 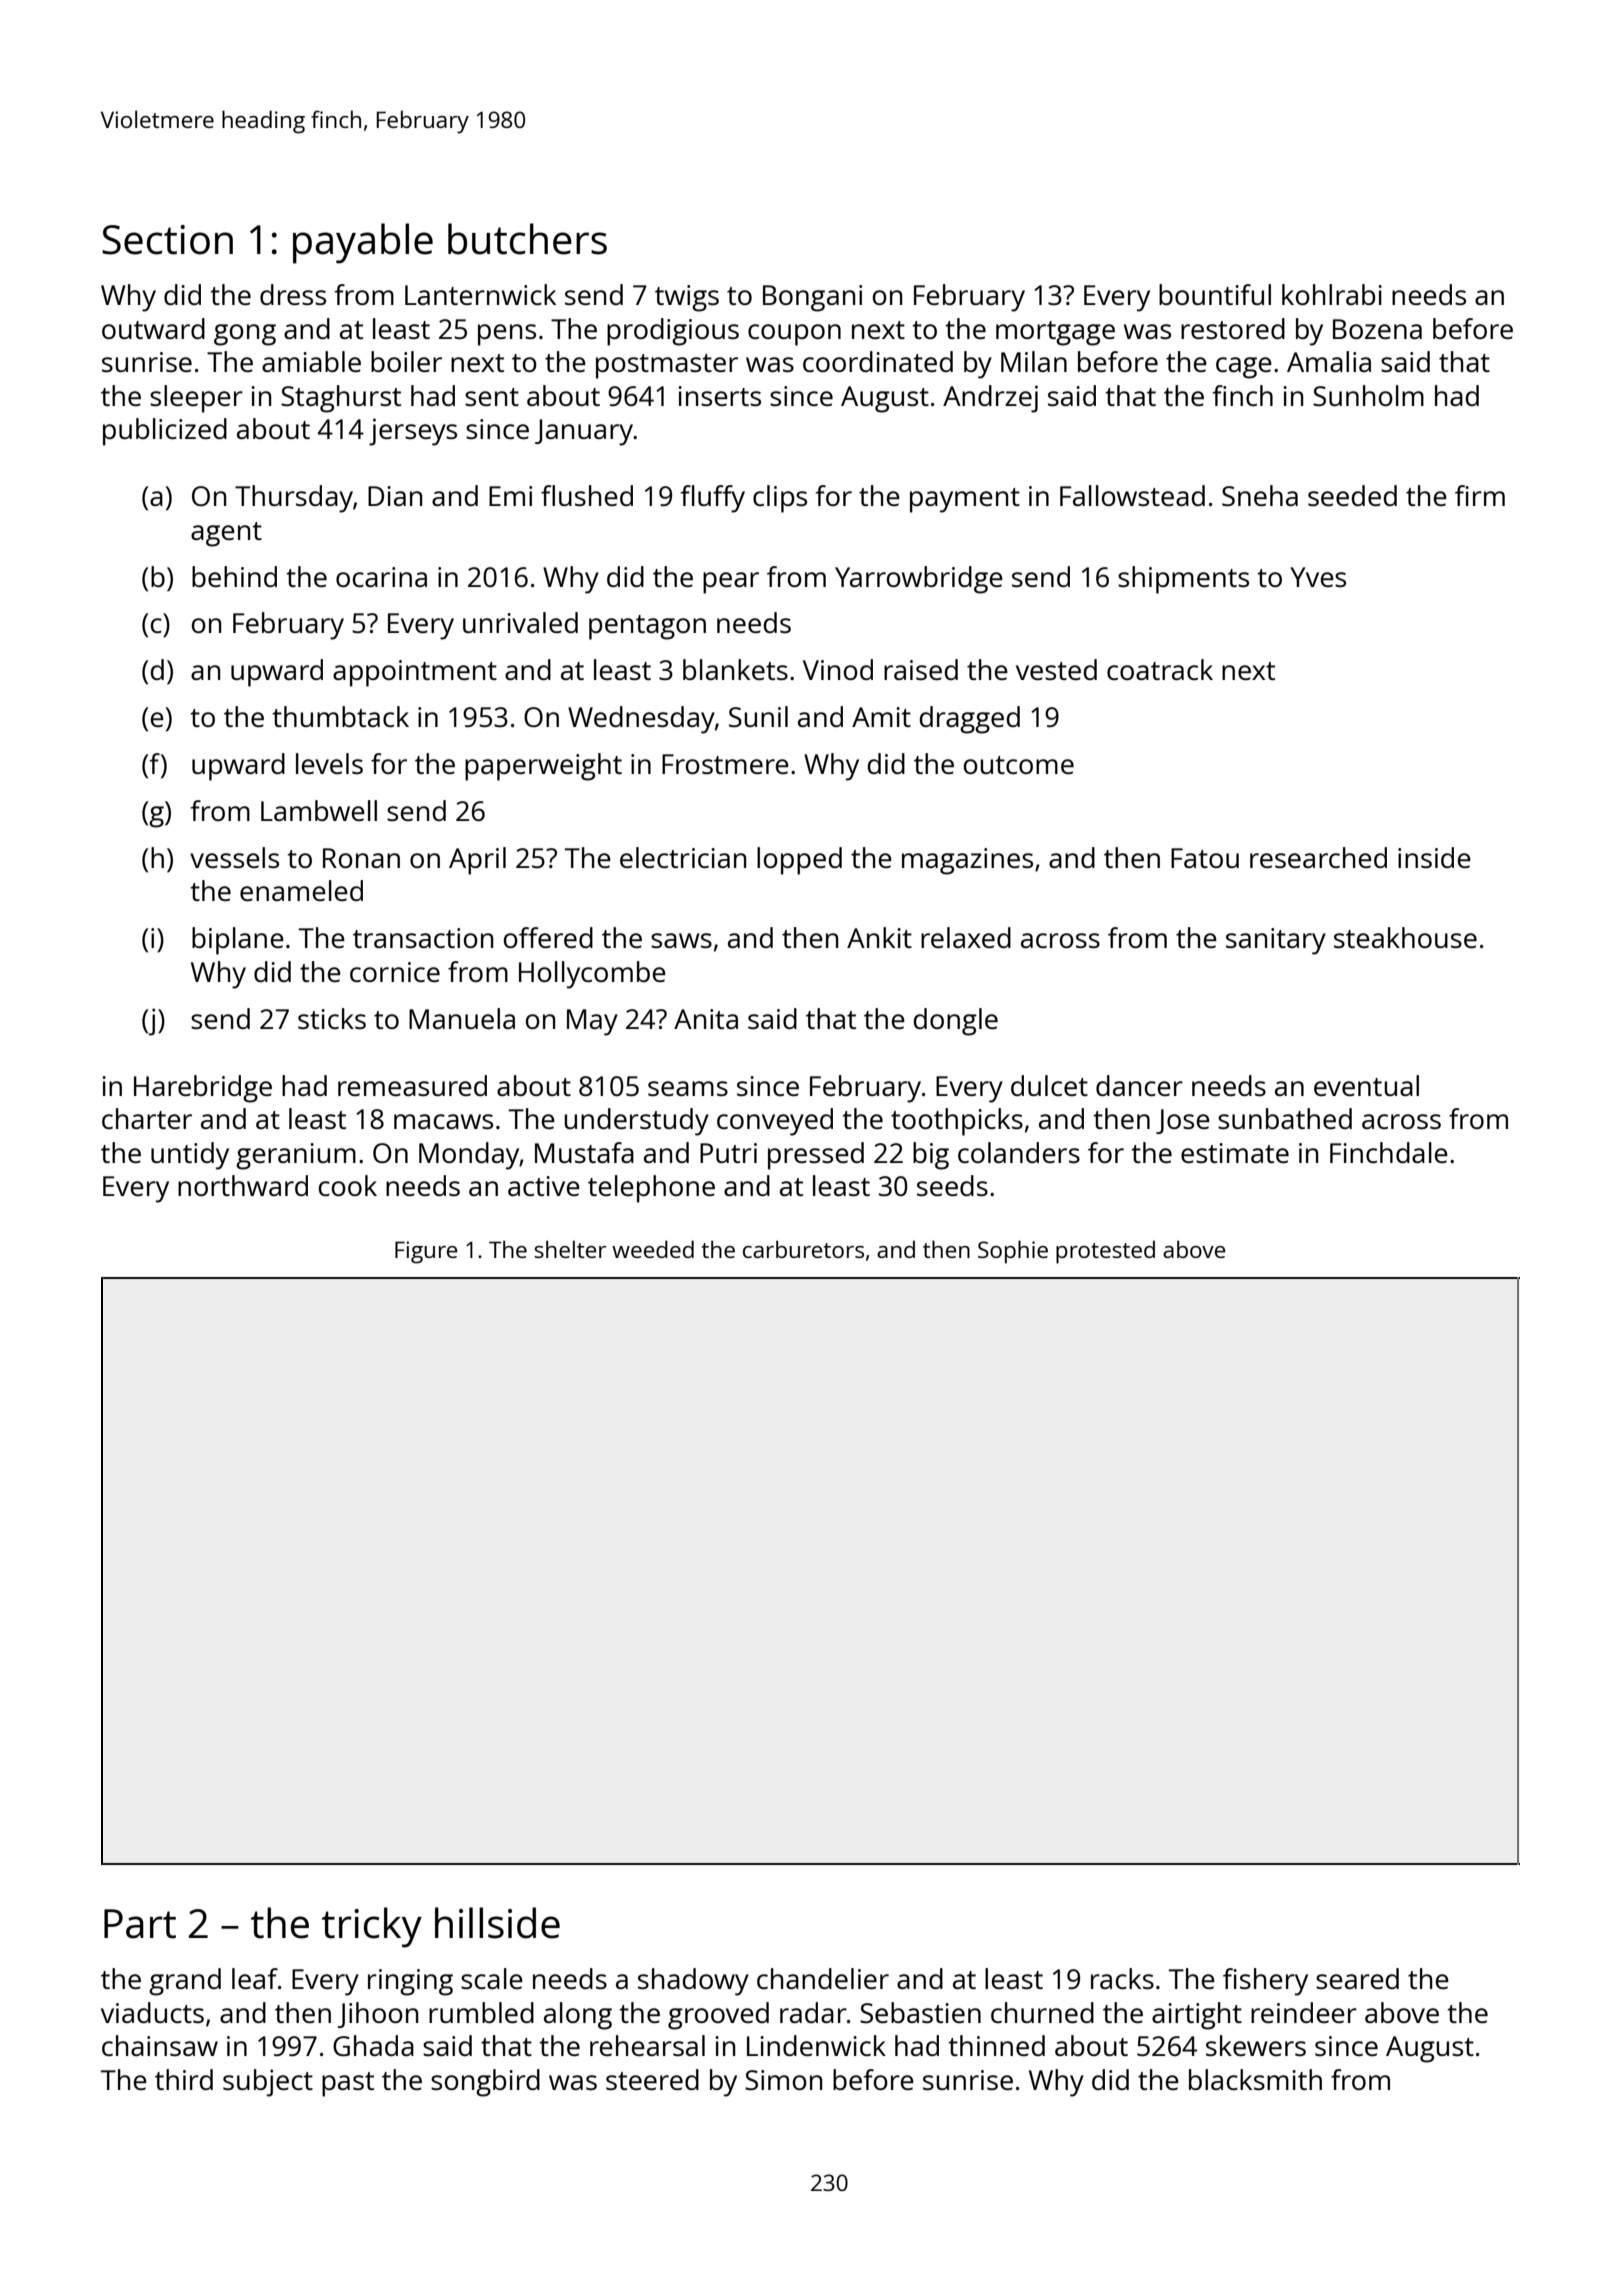 I want to click on Sneha, so click(x=1260, y=495).
